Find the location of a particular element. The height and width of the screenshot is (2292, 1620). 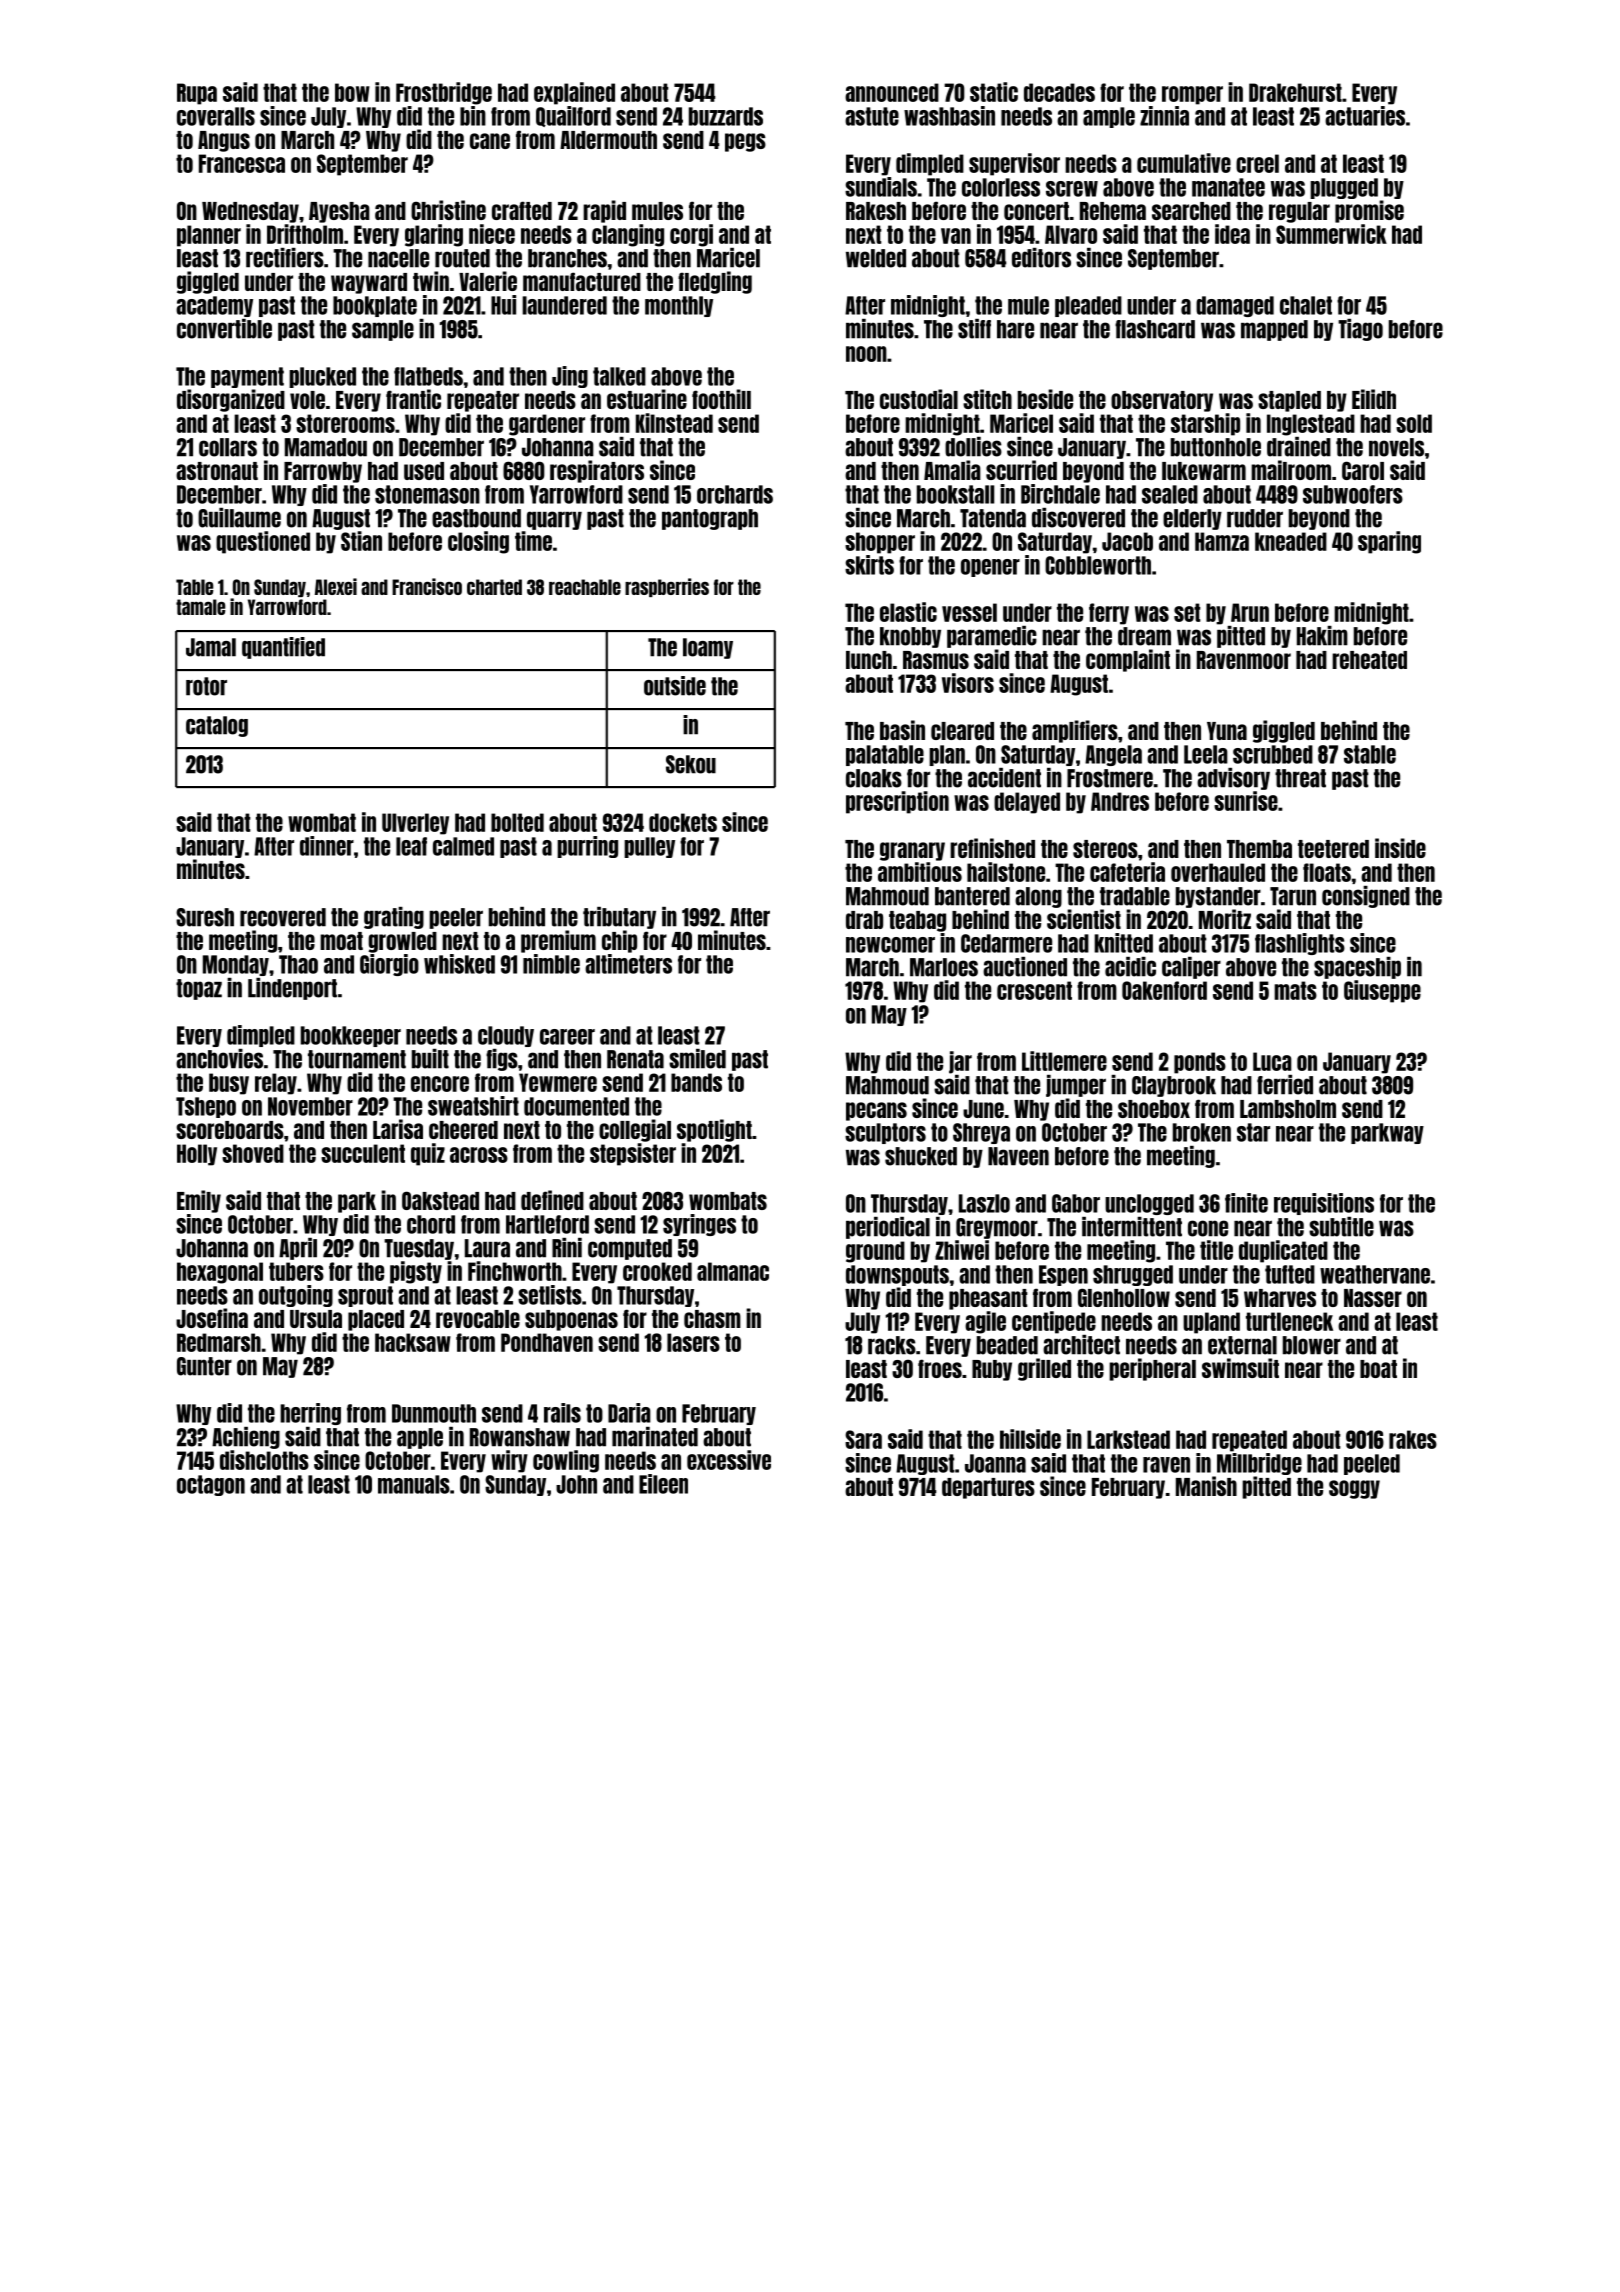

departures is located at coordinates (988, 1488).
